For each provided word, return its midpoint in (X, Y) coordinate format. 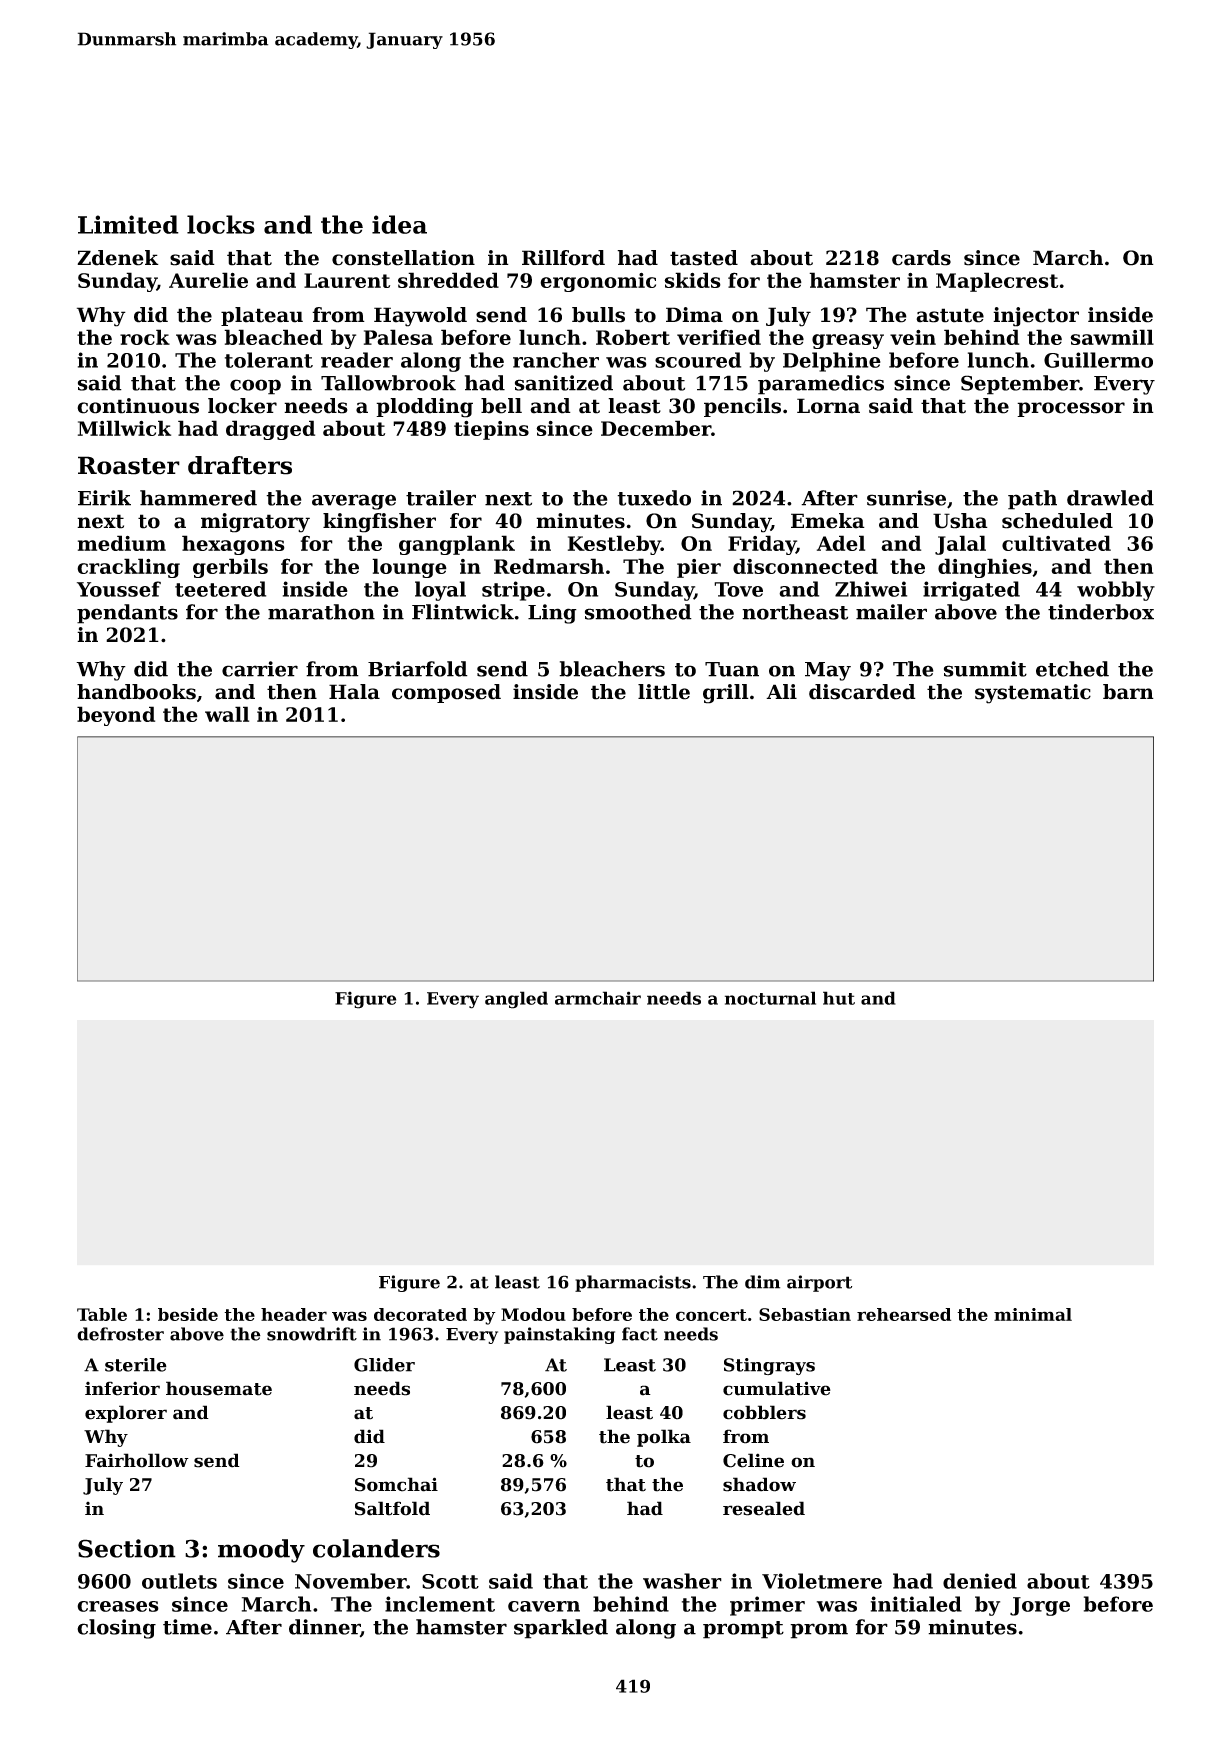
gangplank (457, 545)
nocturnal (770, 998)
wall (227, 714)
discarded (862, 692)
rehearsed (904, 1314)
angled (516, 1000)
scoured (698, 360)
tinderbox (1101, 612)
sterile (136, 1365)
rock (145, 337)
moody (261, 1551)
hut (839, 998)
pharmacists (633, 1283)
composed (446, 693)
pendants (127, 614)
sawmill (1112, 337)
